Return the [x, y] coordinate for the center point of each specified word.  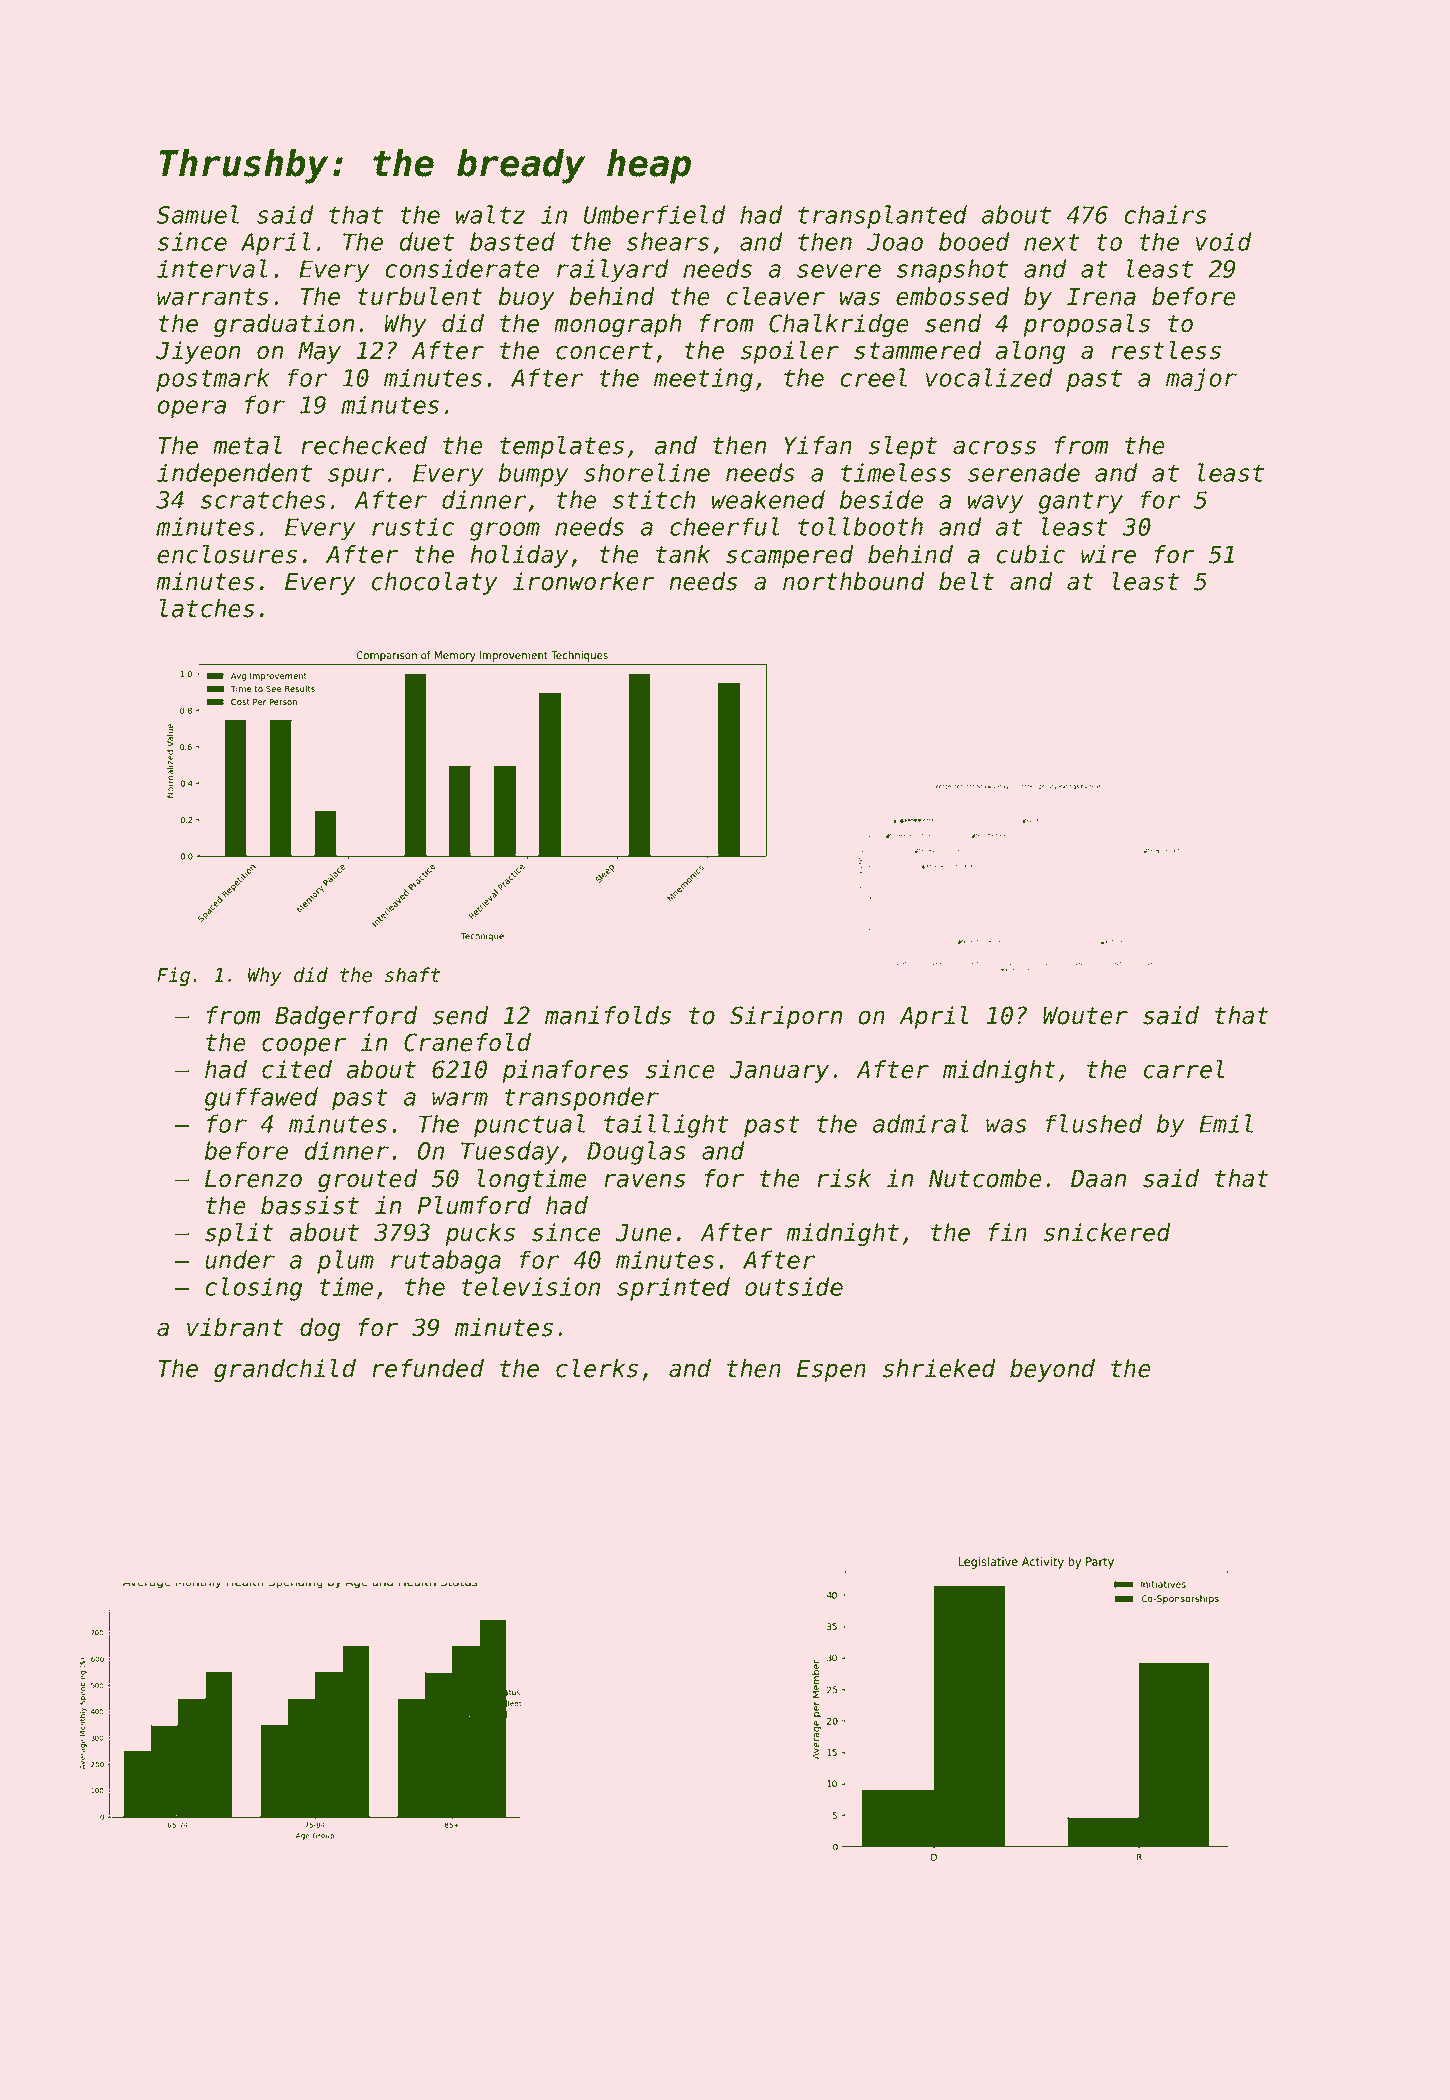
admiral [920, 1123]
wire [1108, 554]
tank [683, 554]
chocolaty [435, 583]
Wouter [1085, 1016]
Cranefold [467, 1042]
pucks [480, 1234]
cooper [304, 1047]
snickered [1107, 1232]
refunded [428, 1368]
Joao [895, 242]
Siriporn [786, 1017]
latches [207, 608]
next [1052, 242]
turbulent [420, 296]
